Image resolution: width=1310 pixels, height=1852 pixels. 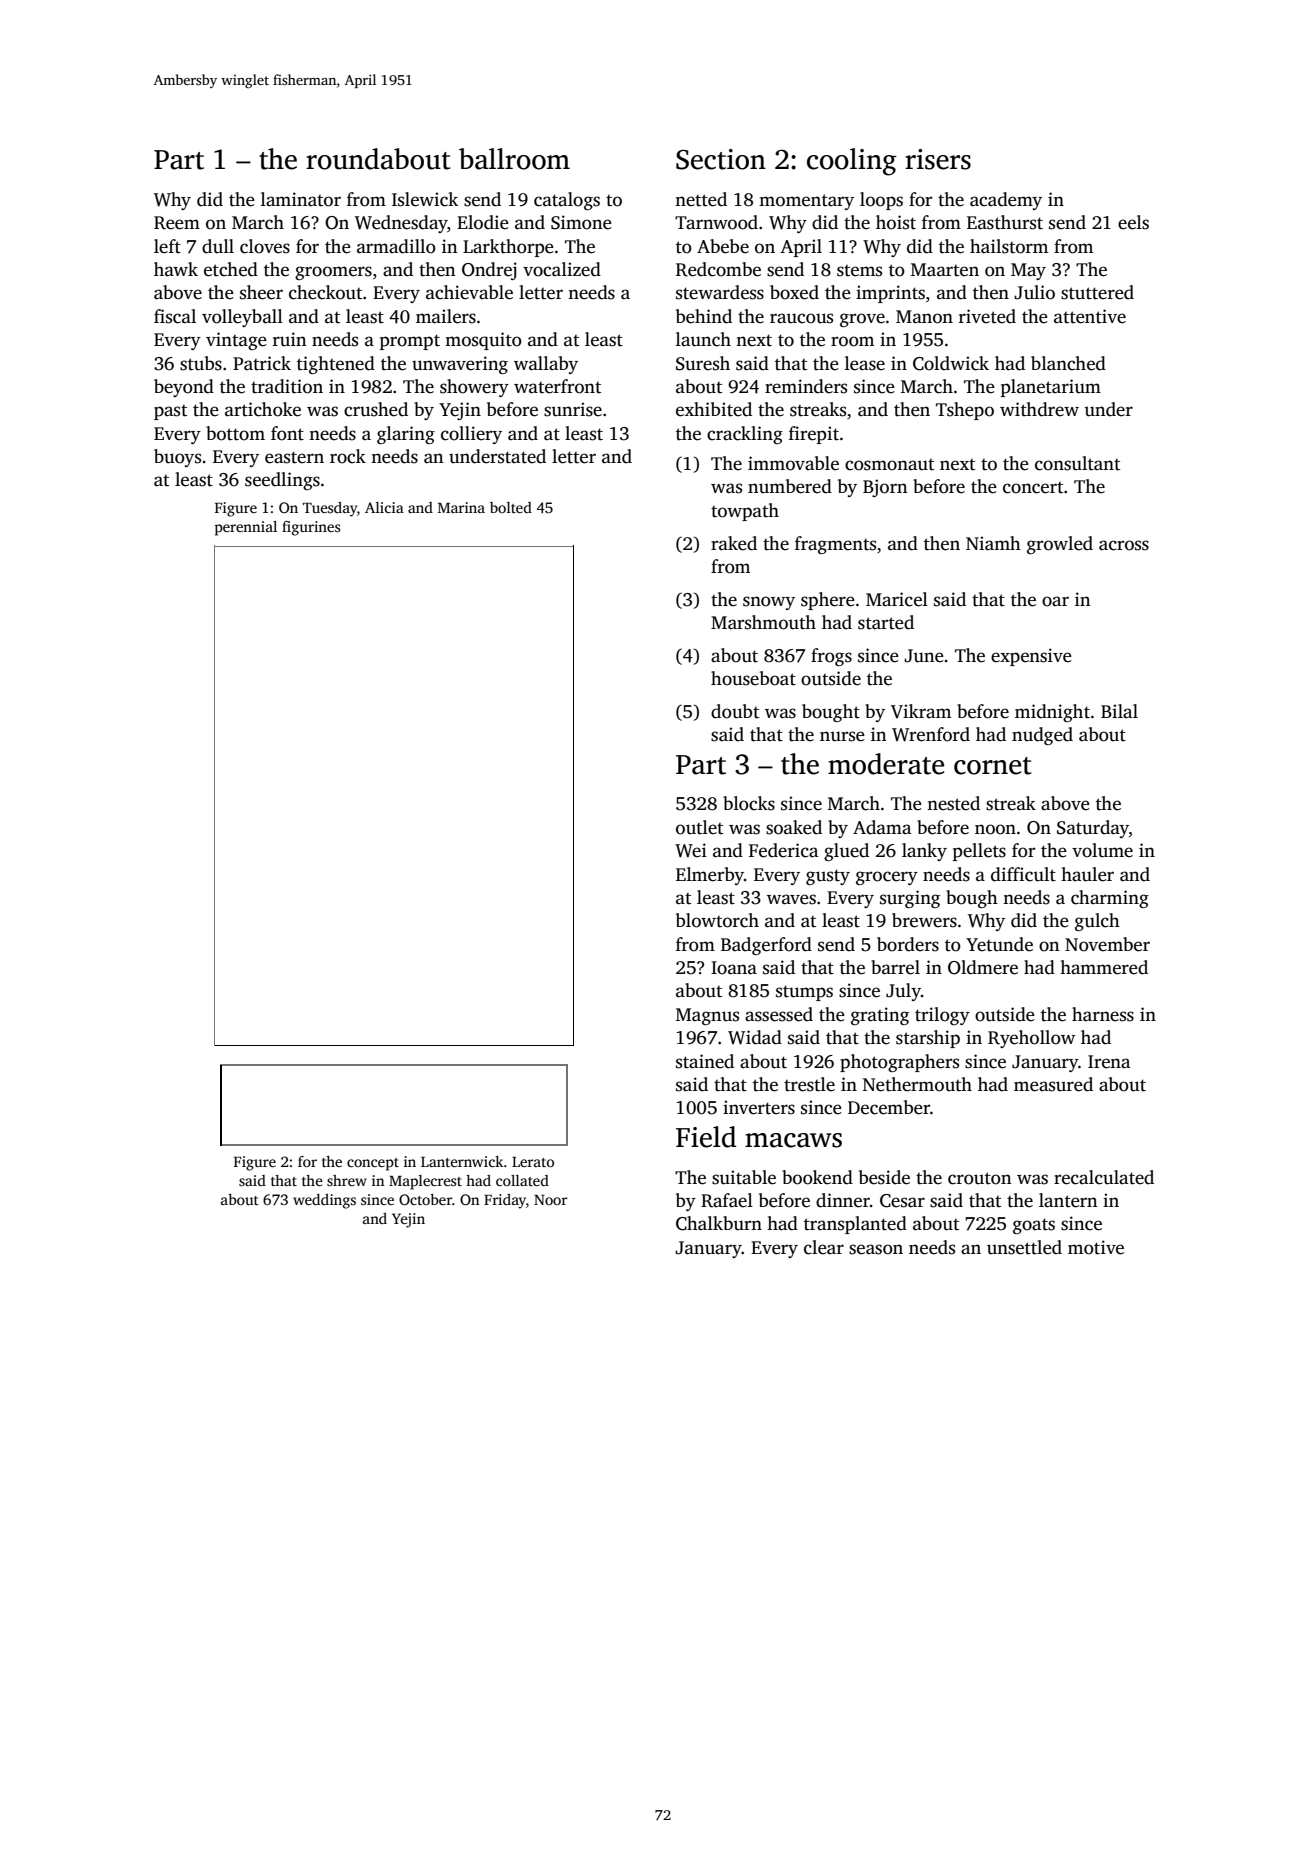 What do you see at coordinates (831, 657) in the document?
I see `frogs` at bounding box center [831, 657].
